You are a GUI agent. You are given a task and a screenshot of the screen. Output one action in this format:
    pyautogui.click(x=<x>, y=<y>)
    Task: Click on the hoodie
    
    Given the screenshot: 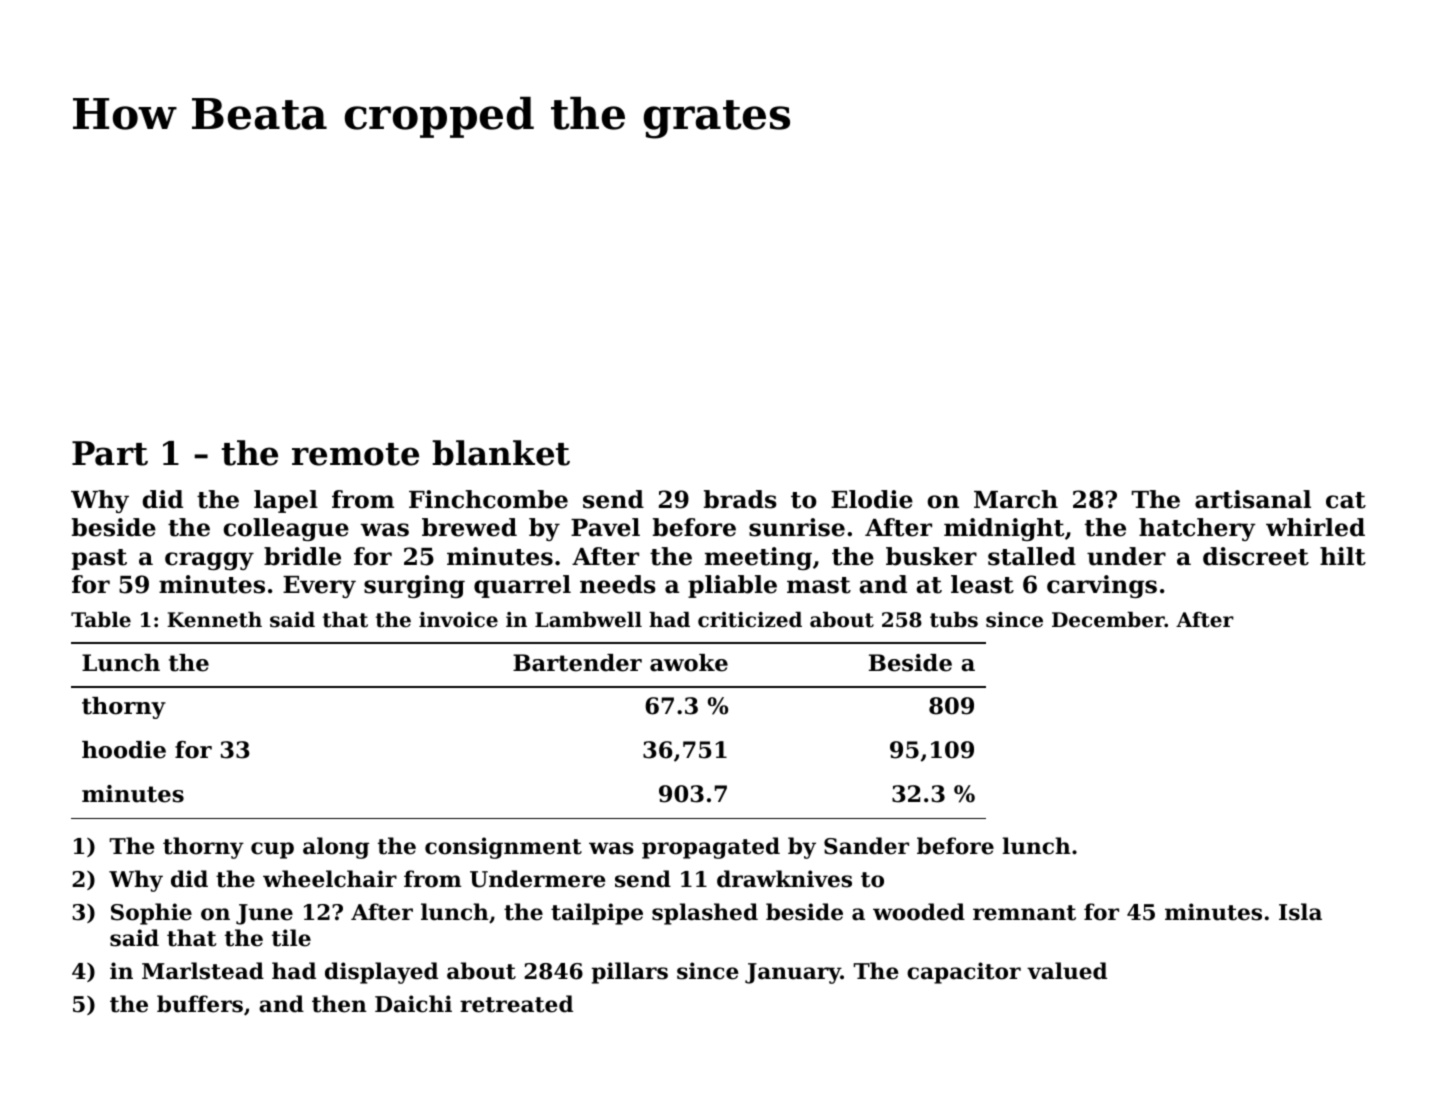 What is the action you would take?
    pyautogui.click(x=124, y=750)
